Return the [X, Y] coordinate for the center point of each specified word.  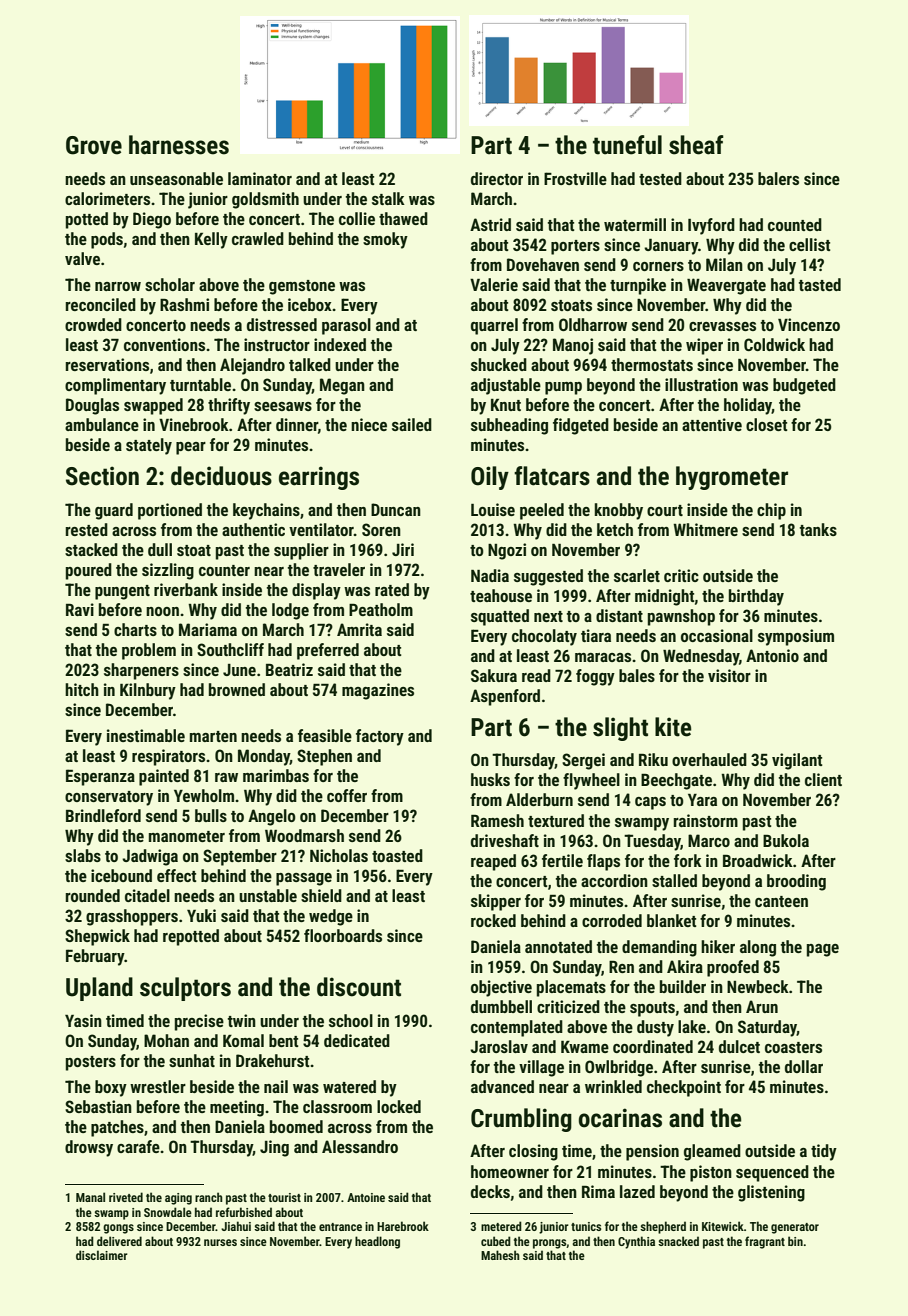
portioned [170, 511]
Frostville [575, 178]
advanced [502, 1086]
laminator [260, 178]
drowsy [89, 1148]
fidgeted [581, 426]
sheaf [696, 145]
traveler [339, 569]
